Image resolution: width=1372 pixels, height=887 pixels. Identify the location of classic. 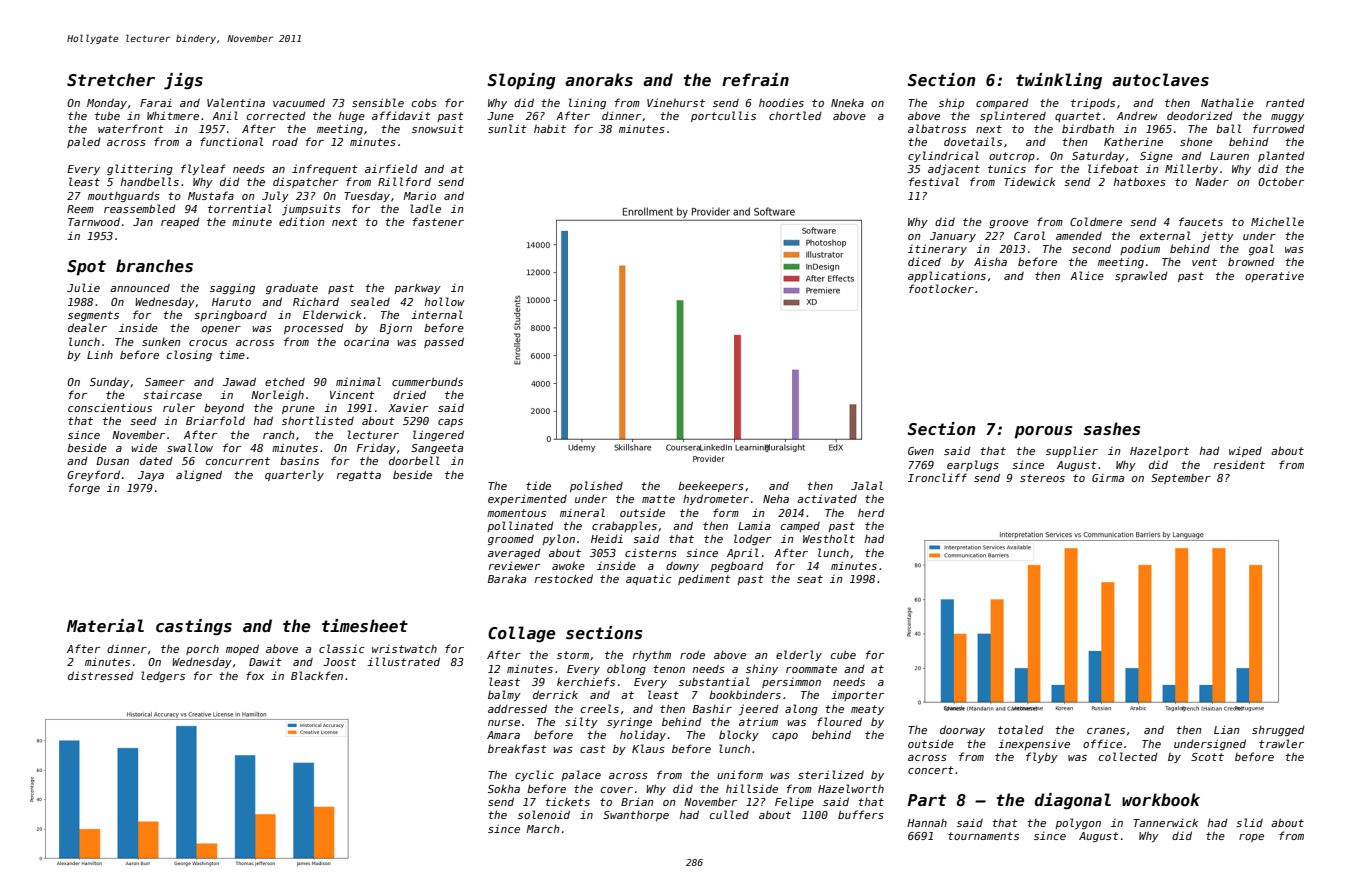
(342, 648).
